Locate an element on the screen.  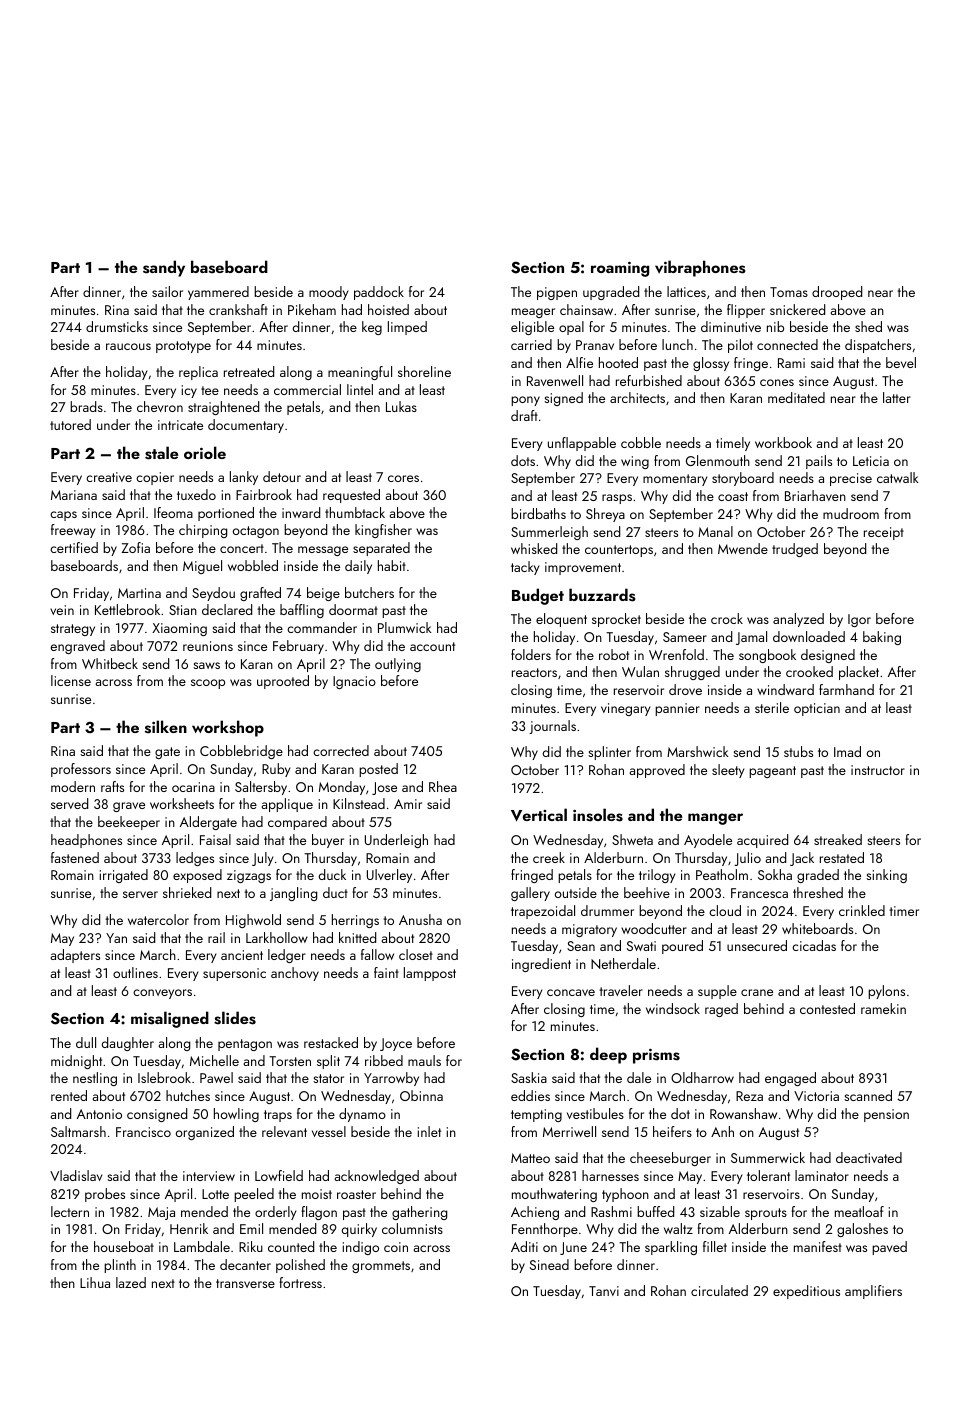
improvement is located at coordinates (583, 568).
